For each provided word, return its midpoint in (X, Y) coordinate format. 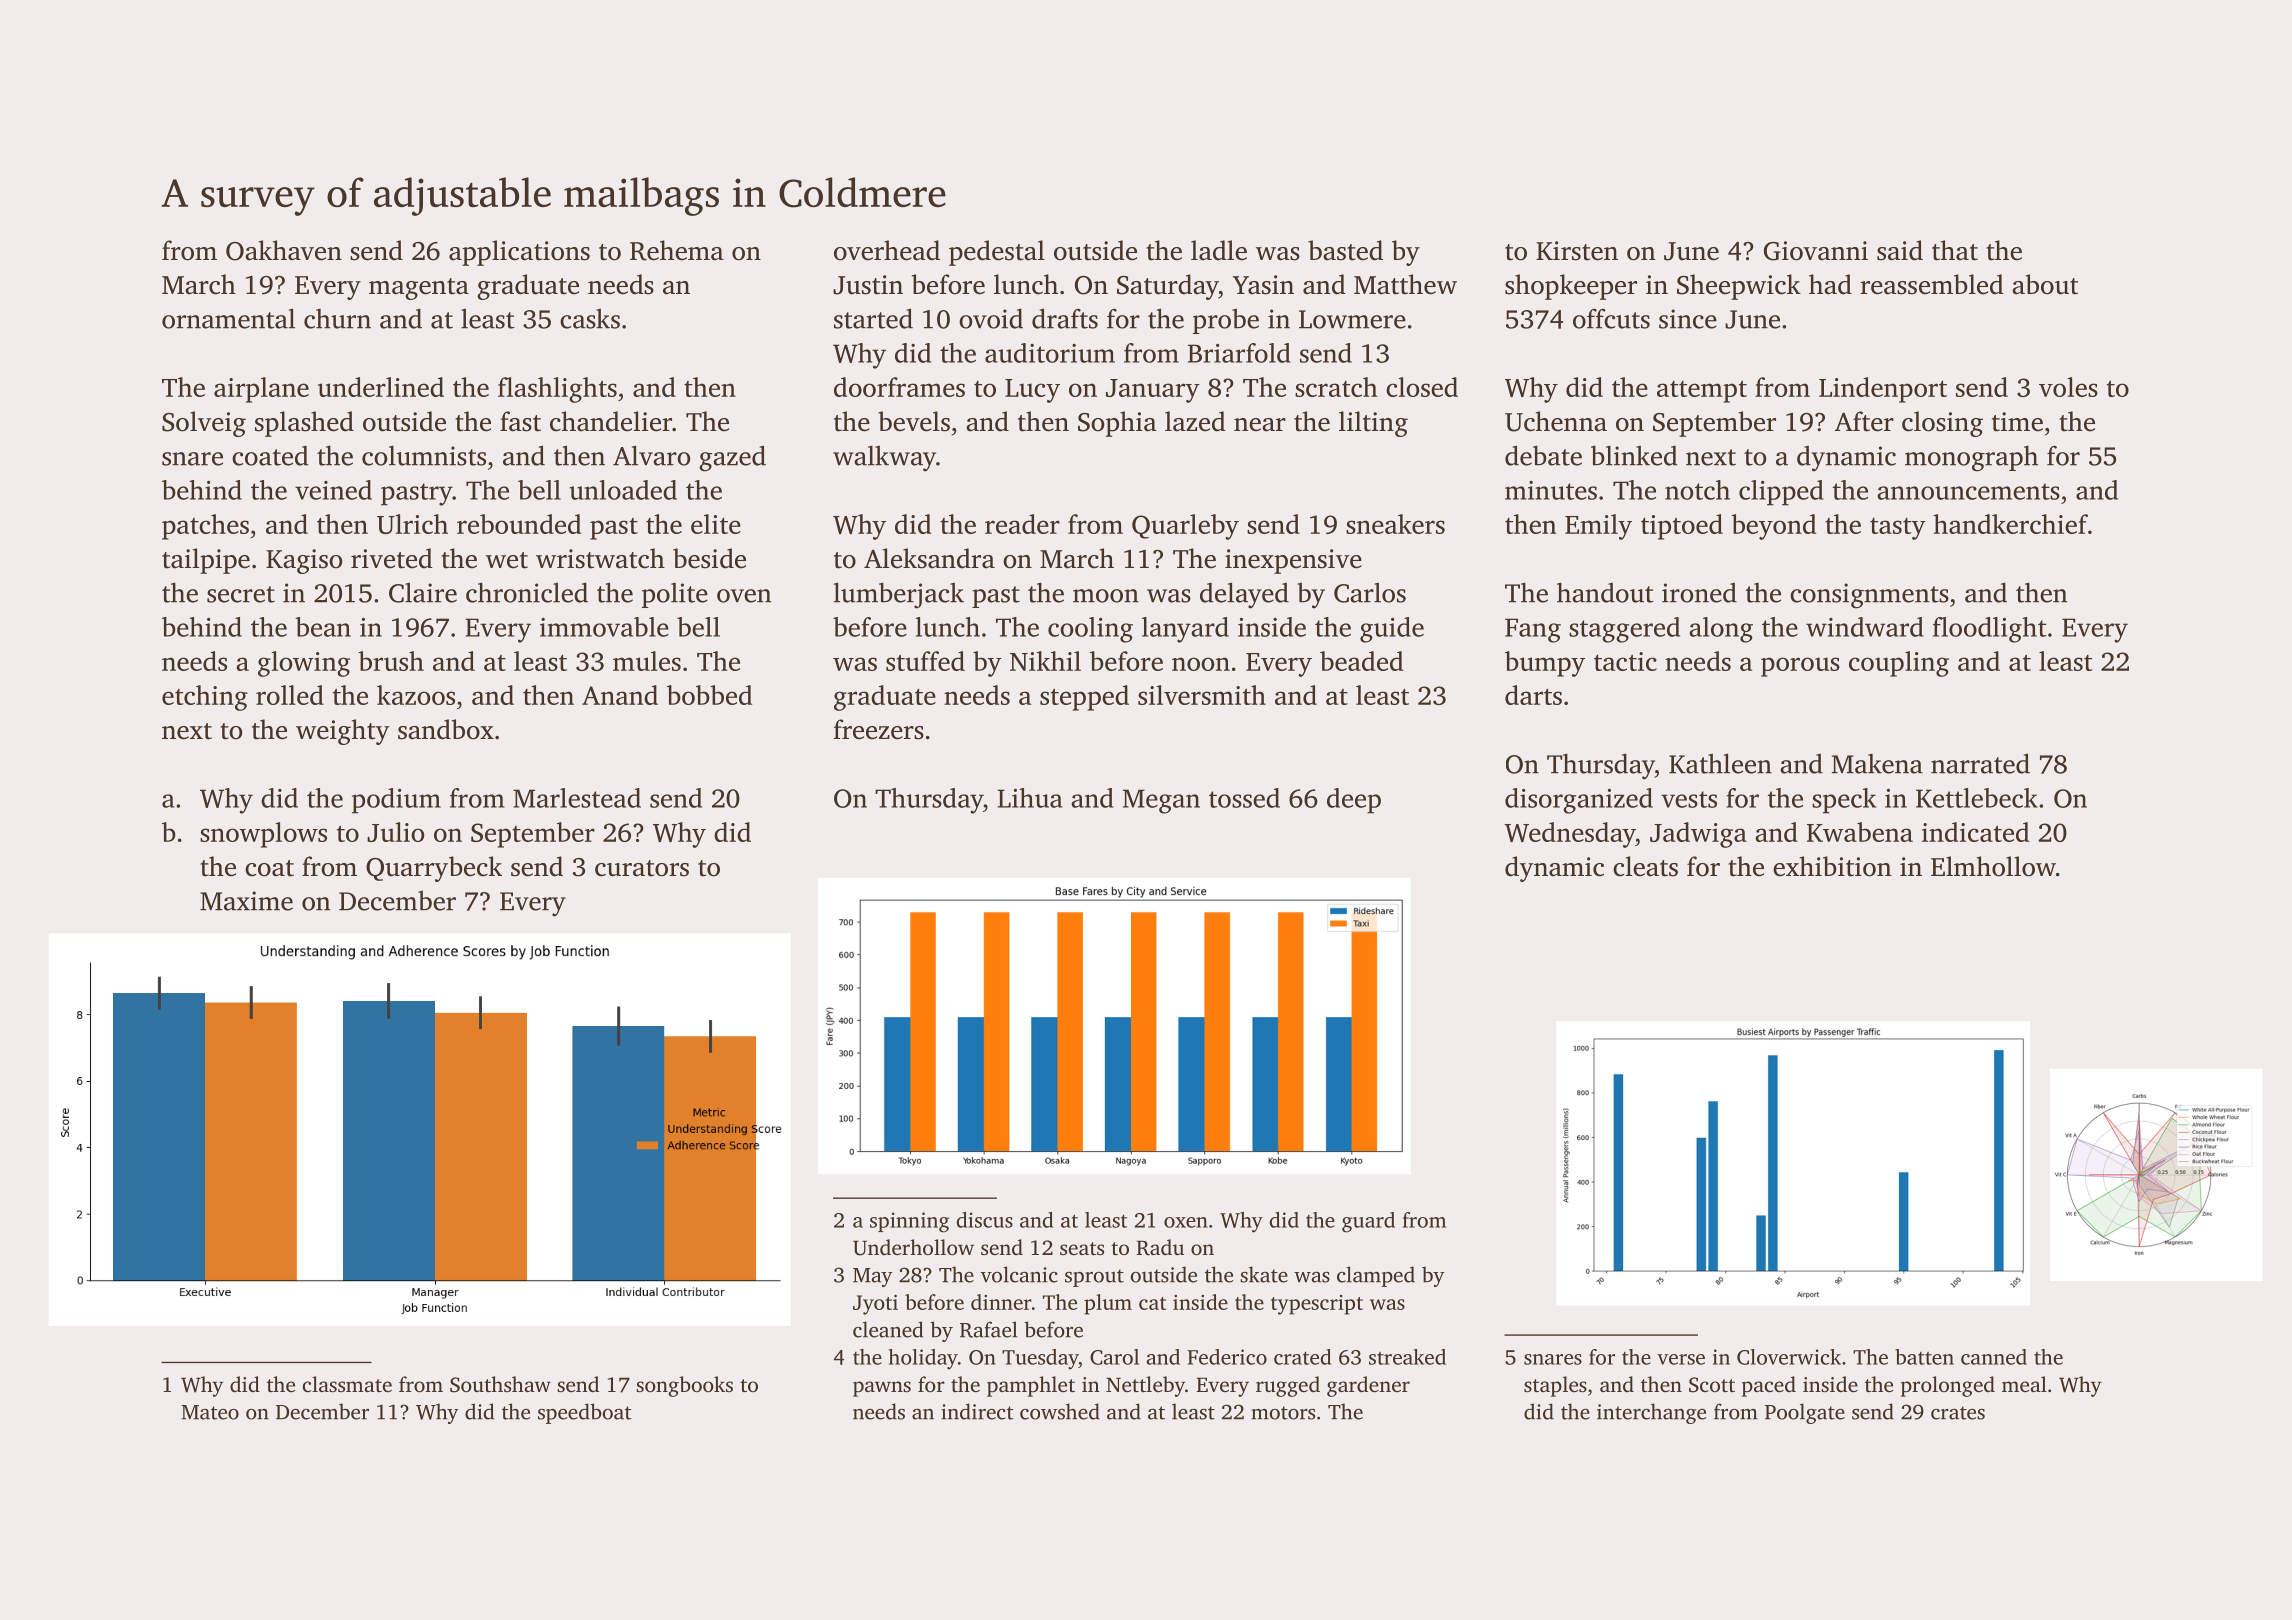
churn (337, 318)
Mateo (210, 1412)
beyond (1773, 527)
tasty (1898, 529)
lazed (1195, 421)
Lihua (1030, 798)
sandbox (446, 729)
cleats (1645, 866)
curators (642, 868)
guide (1392, 630)
